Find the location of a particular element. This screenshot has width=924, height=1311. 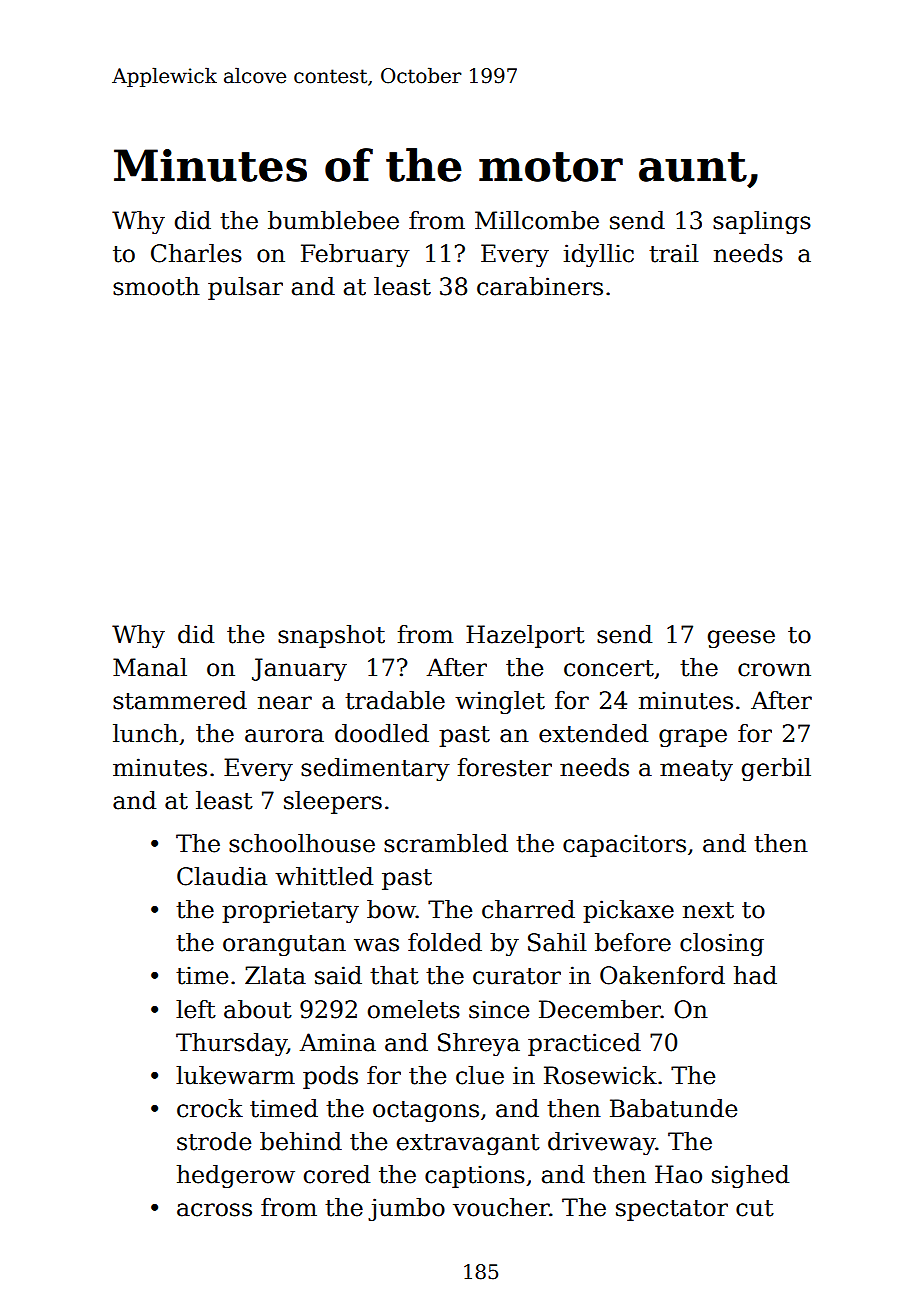

gerbil is located at coordinates (776, 769).
